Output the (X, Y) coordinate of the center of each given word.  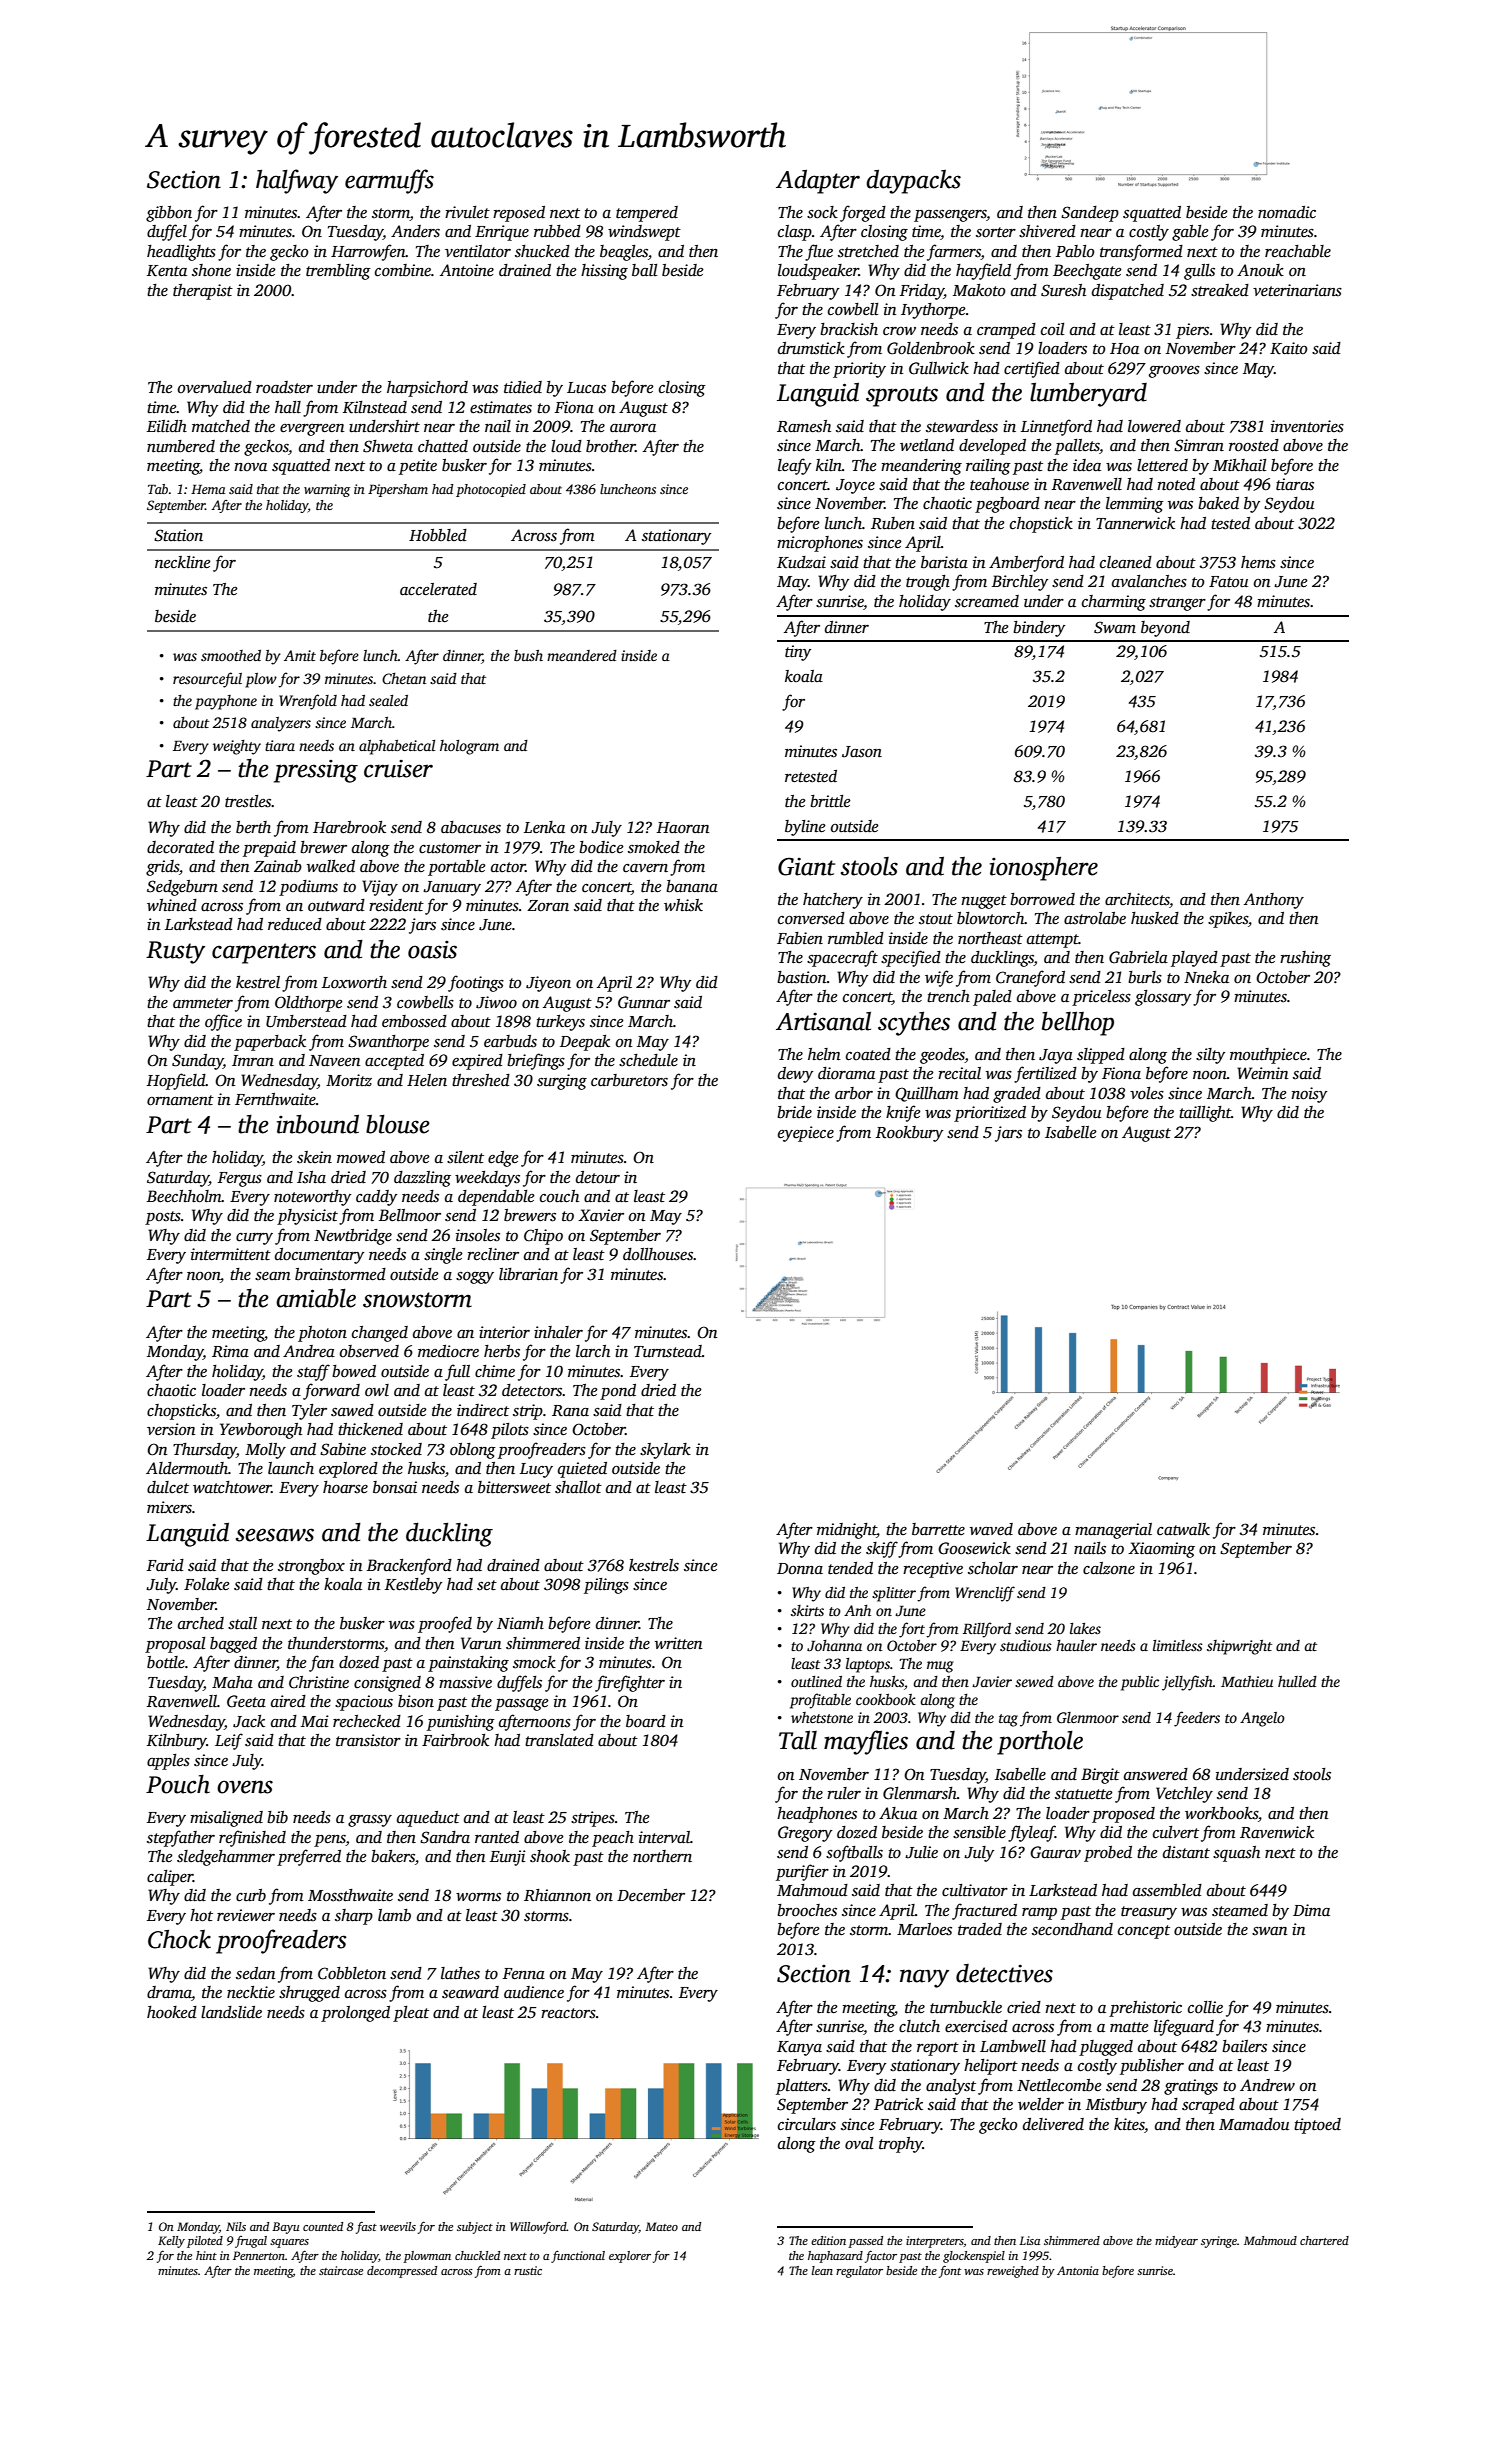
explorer (630, 2257)
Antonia (1078, 2270)
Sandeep (1090, 214)
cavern (645, 868)
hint (206, 2255)
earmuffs (389, 181)
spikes (1228, 920)
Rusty (175, 952)
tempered (647, 214)
